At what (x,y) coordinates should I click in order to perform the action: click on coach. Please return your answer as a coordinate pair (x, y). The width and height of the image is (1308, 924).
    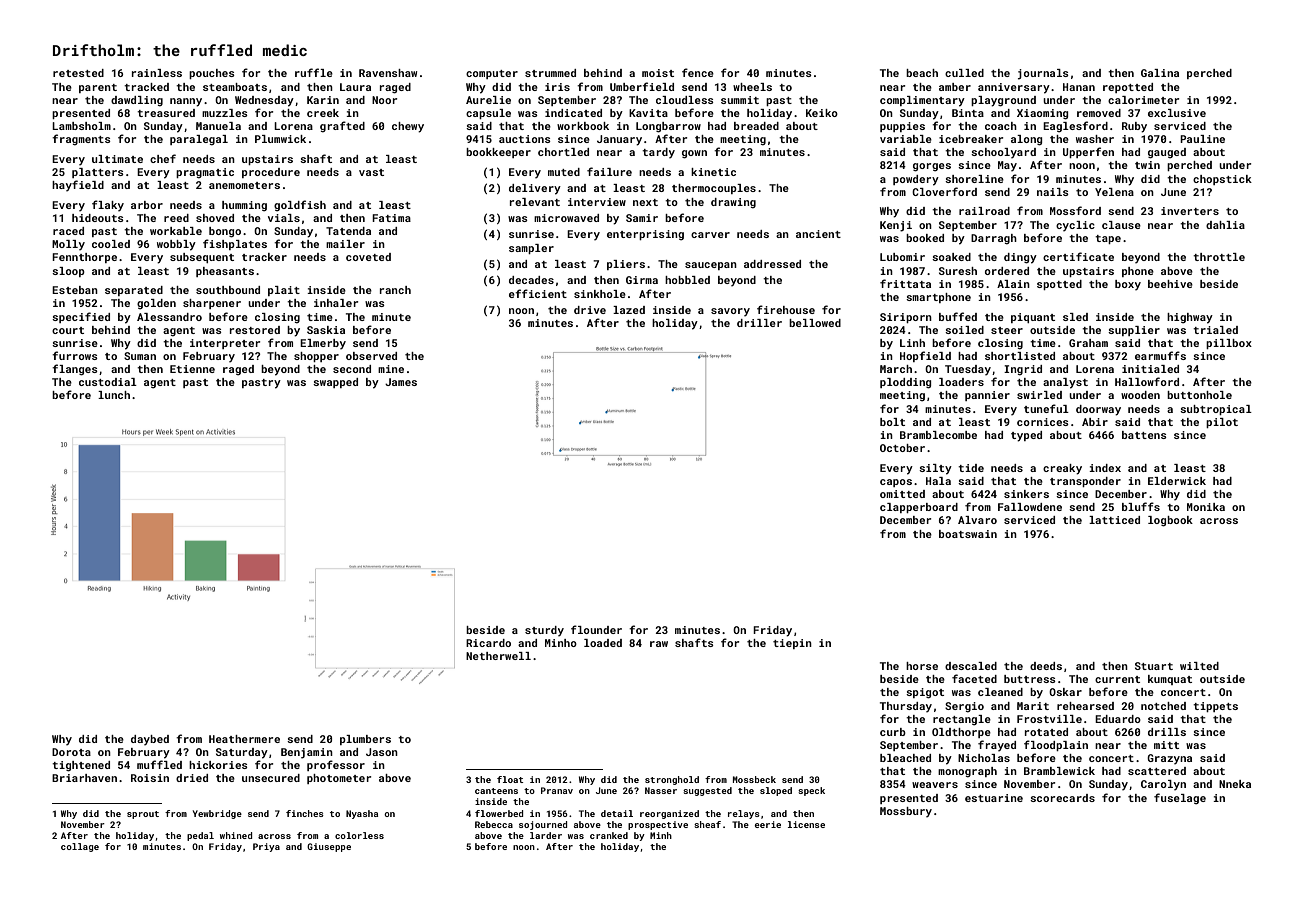
    Looking at the image, I should click on (1001, 126).
